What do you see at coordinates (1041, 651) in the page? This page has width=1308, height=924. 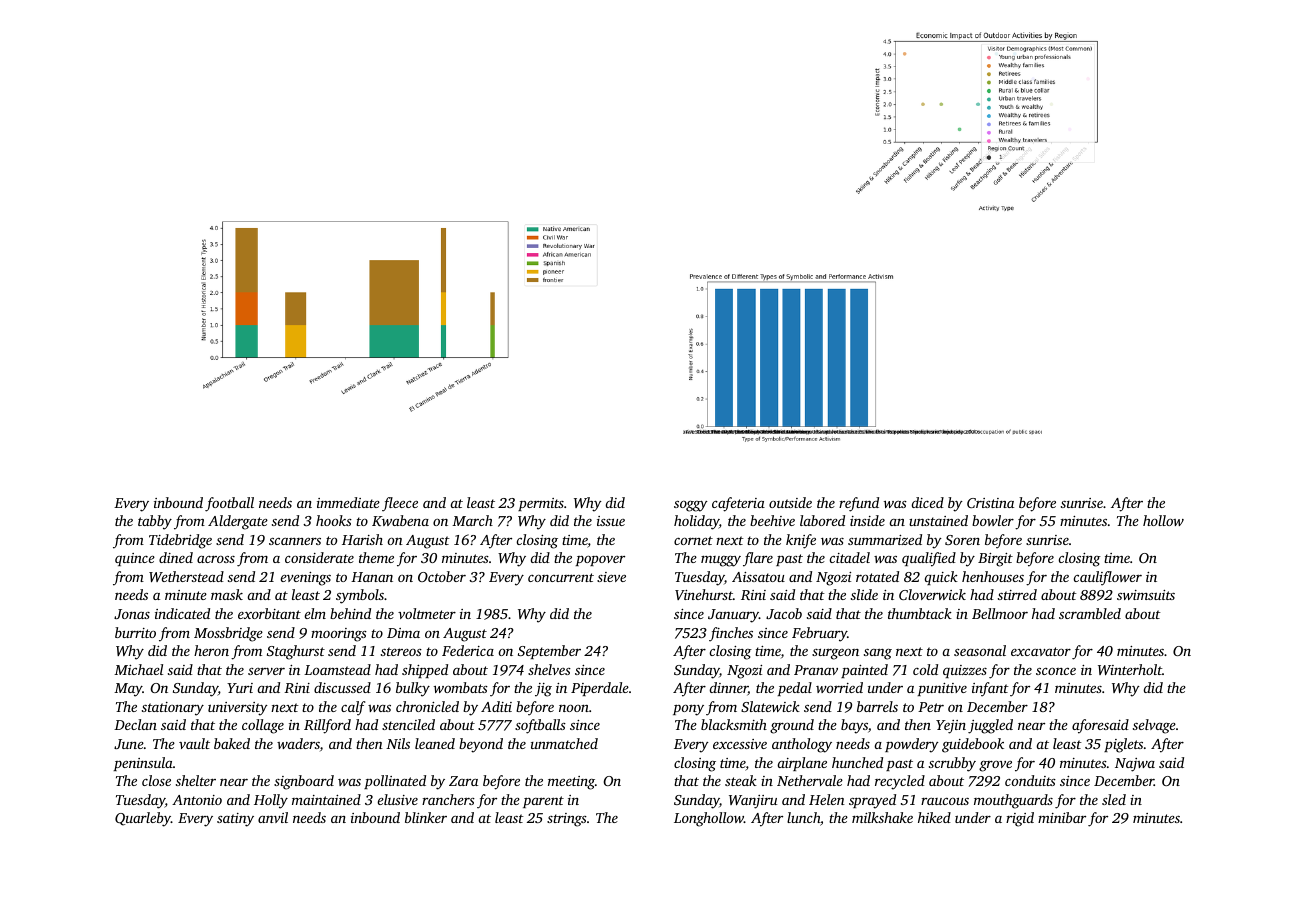 I see `excavator` at bounding box center [1041, 651].
